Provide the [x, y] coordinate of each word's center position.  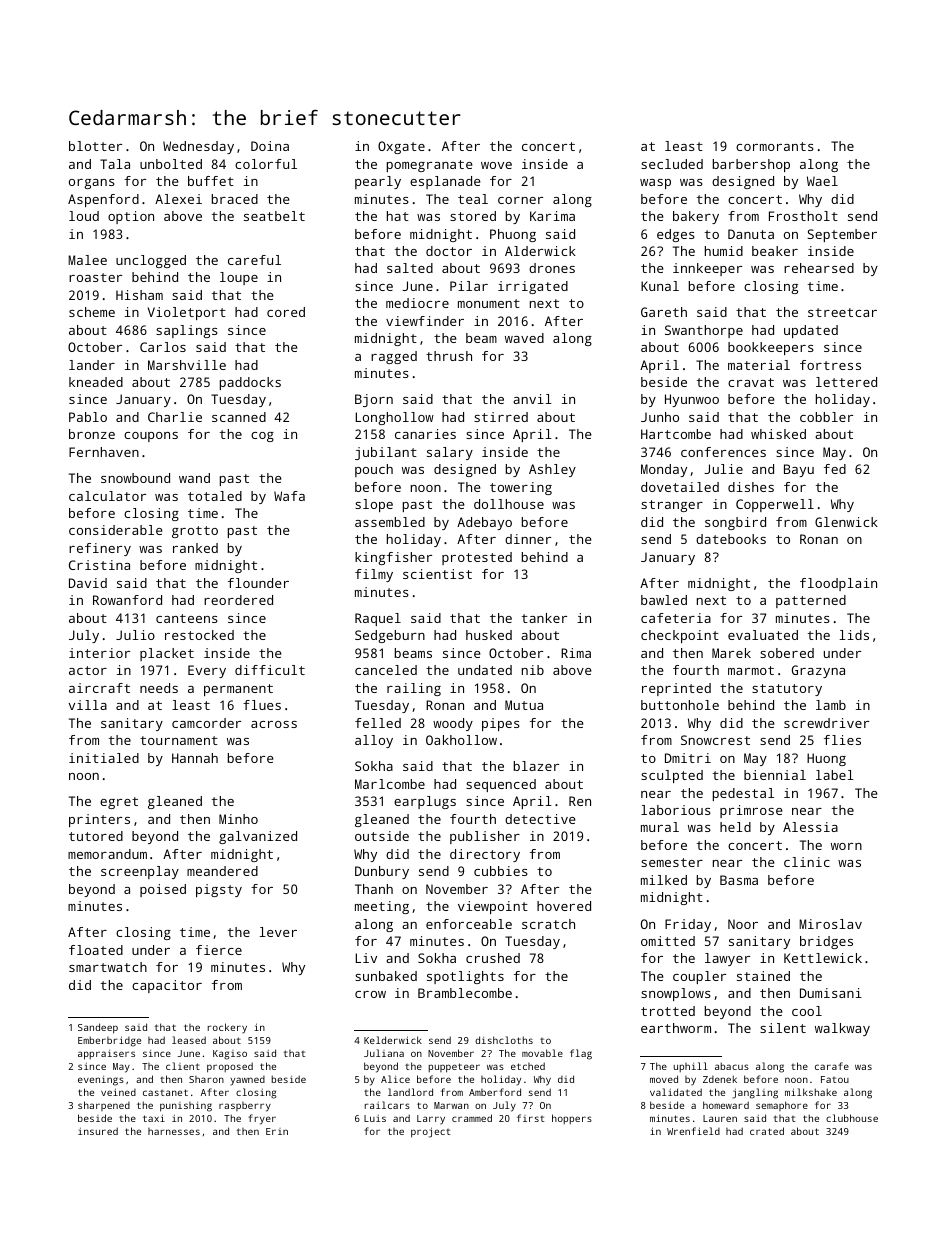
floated [96, 950]
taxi [154, 1118]
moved [664, 1079]
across [274, 724]
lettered [846, 382]
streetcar [842, 312]
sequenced [501, 785]
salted [410, 268]
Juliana [384, 1053]
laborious [676, 810]
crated [767, 1131]
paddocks [250, 383]
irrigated [533, 287]
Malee [87, 260]
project [430, 1132]
